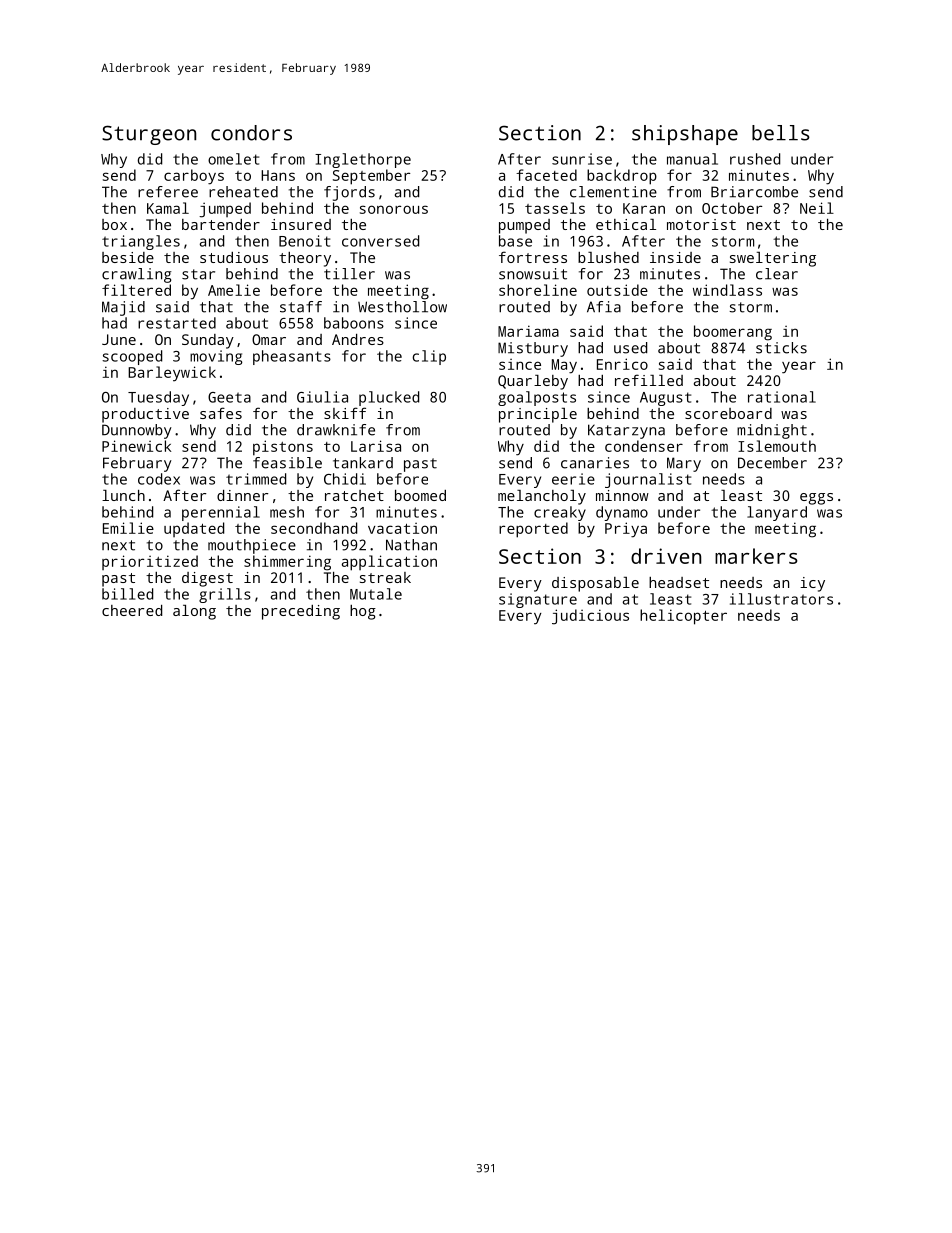 The image size is (952, 1233). Describe the element at coordinates (149, 135) in the screenshot. I see `Sturgeon` at that location.
